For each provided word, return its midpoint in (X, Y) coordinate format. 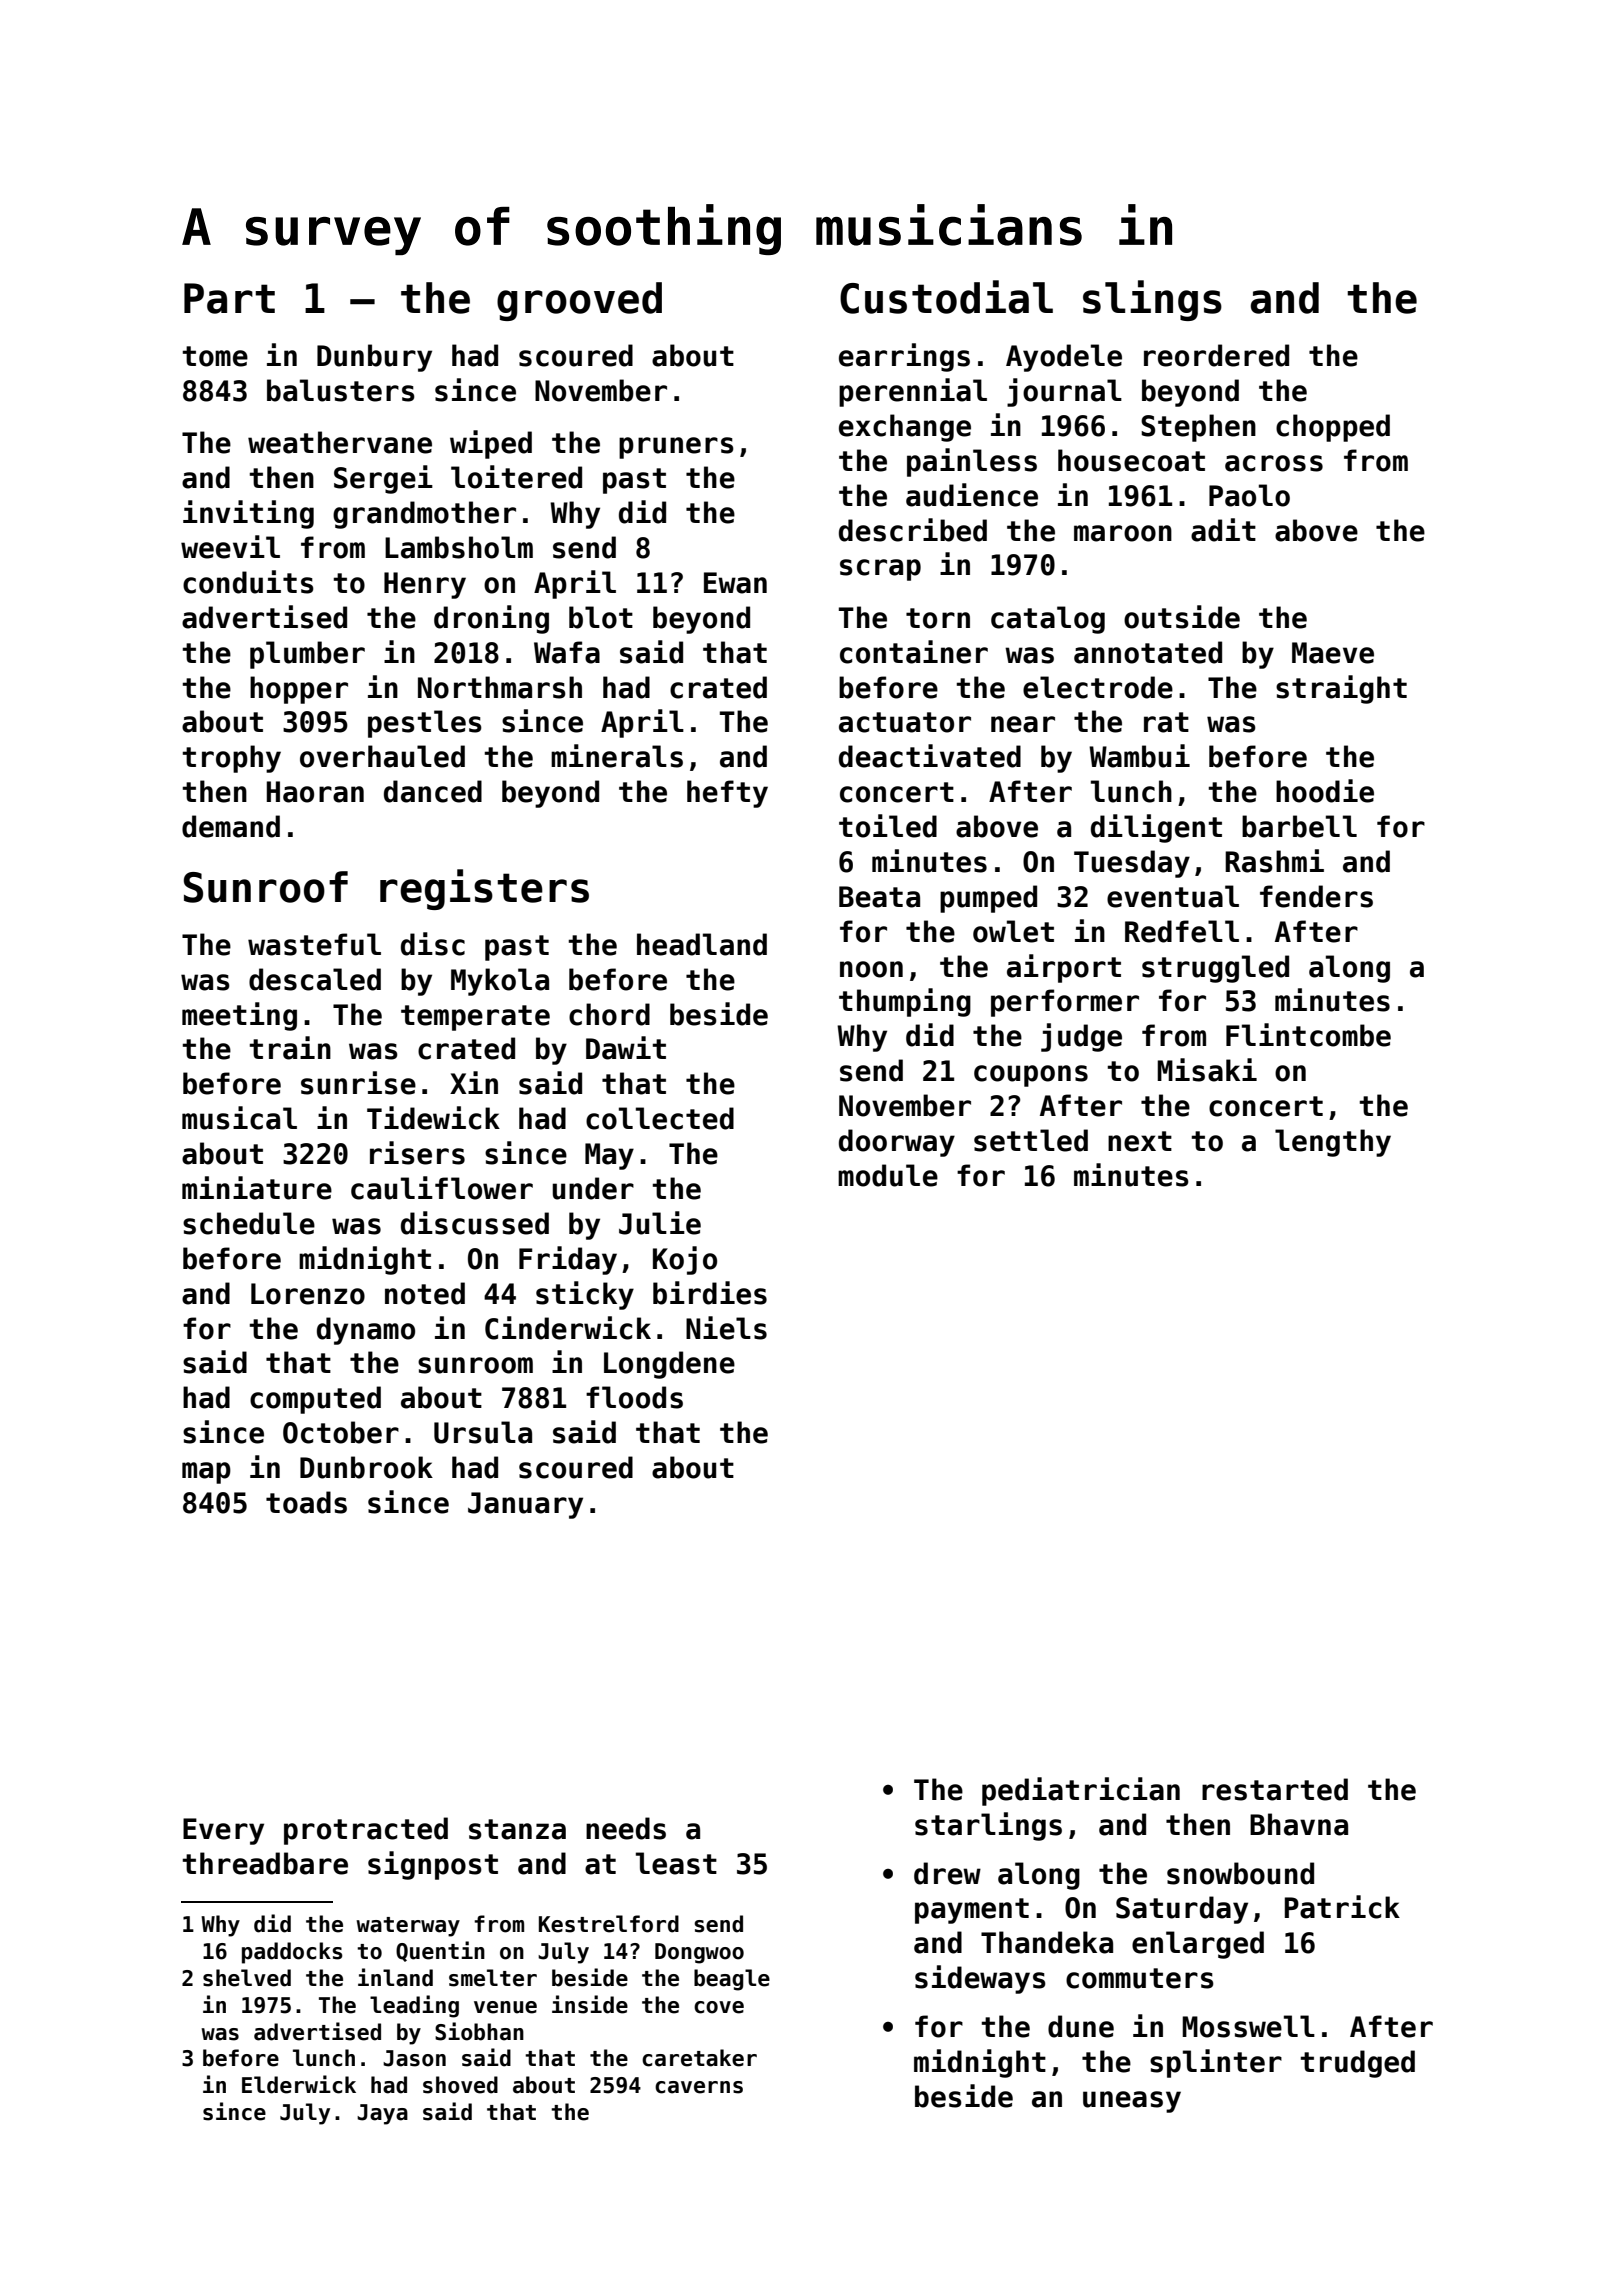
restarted (1275, 1789)
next (1140, 1141)
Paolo (1249, 495)
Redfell (1182, 931)
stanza (517, 1829)
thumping (905, 1002)
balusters (341, 390)
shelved (247, 1978)
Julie (660, 1223)
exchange (905, 428)
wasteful (314, 944)
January (525, 1505)
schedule (249, 1223)
